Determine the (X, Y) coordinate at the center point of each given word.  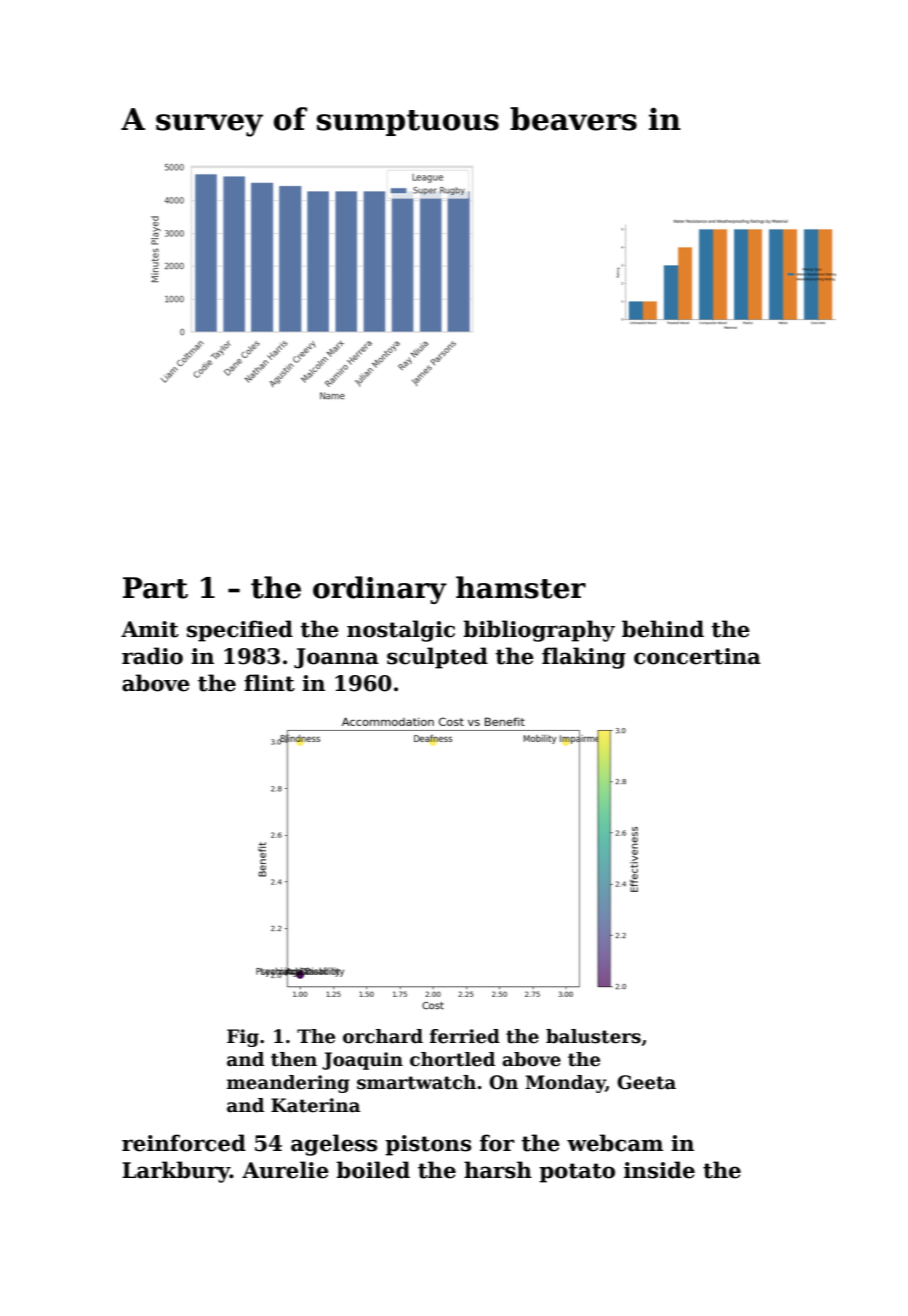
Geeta (646, 1082)
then (294, 1059)
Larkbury (176, 1172)
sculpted (437, 658)
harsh (498, 1170)
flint (269, 683)
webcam (615, 1143)
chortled (452, 1059)
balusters (593, 1036)
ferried (465, 1036)
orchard (383, 1036)
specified (240, 631)
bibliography (539, 631)
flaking (584, 658)
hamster (521, 587)
